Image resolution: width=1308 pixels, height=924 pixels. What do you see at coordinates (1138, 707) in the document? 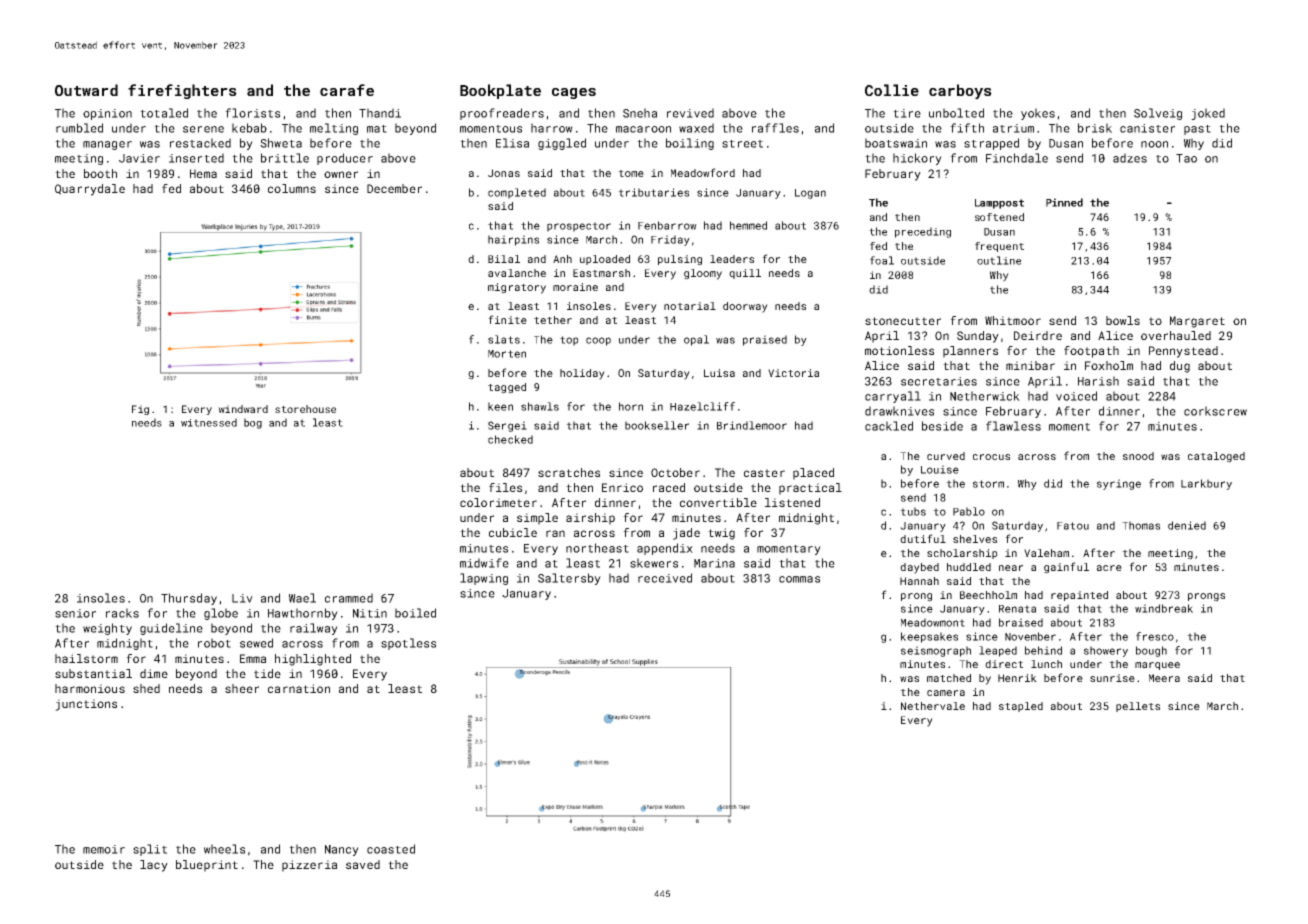
I see `pellets` at bounding box center [1138, 707].
